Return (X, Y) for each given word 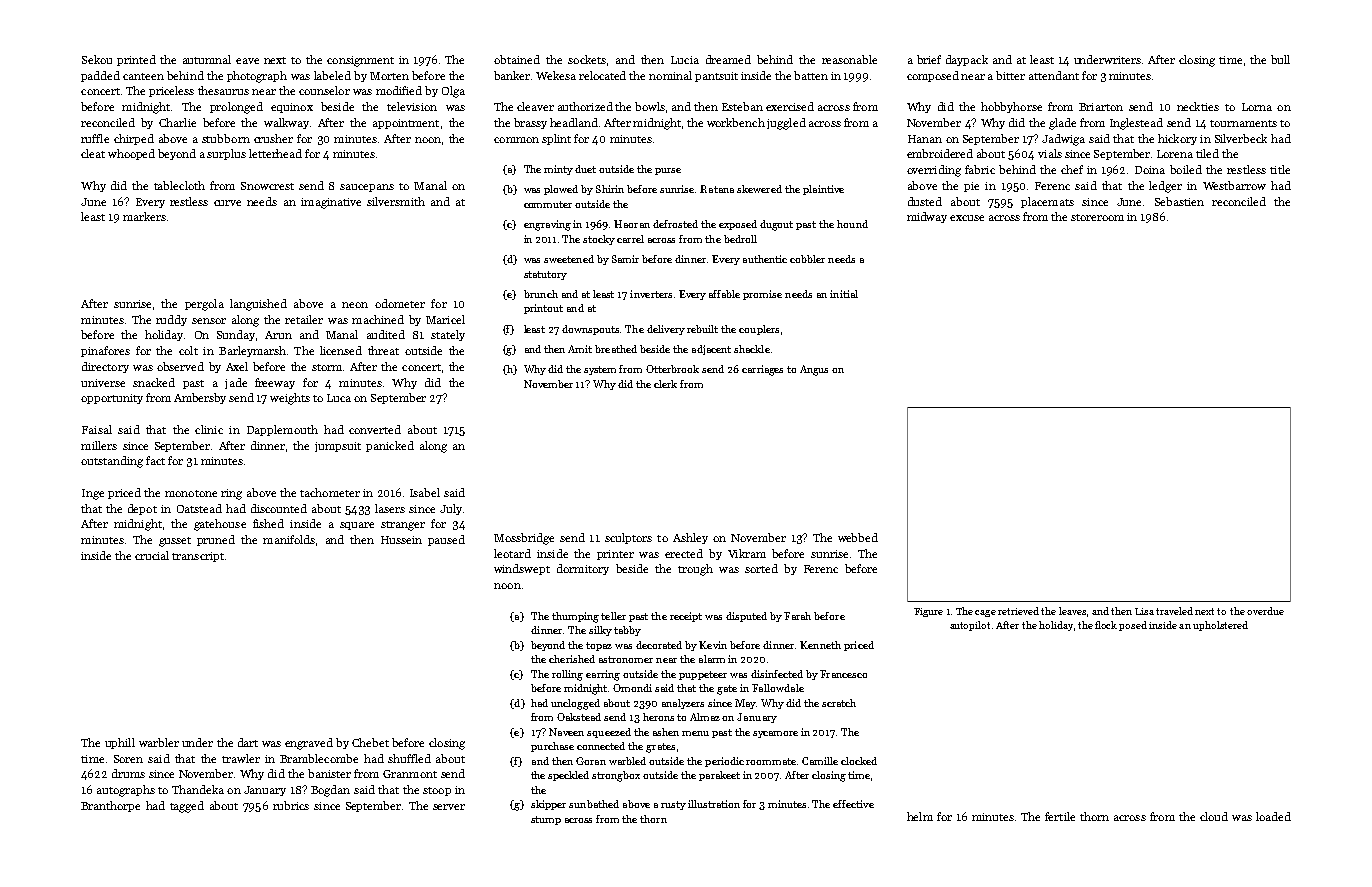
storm (327, 367)
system (600, 370)
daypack (967, 60)
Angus (814, 370)
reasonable (849, 59)
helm (920, 816)
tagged (187, 807)
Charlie (177, 122)
